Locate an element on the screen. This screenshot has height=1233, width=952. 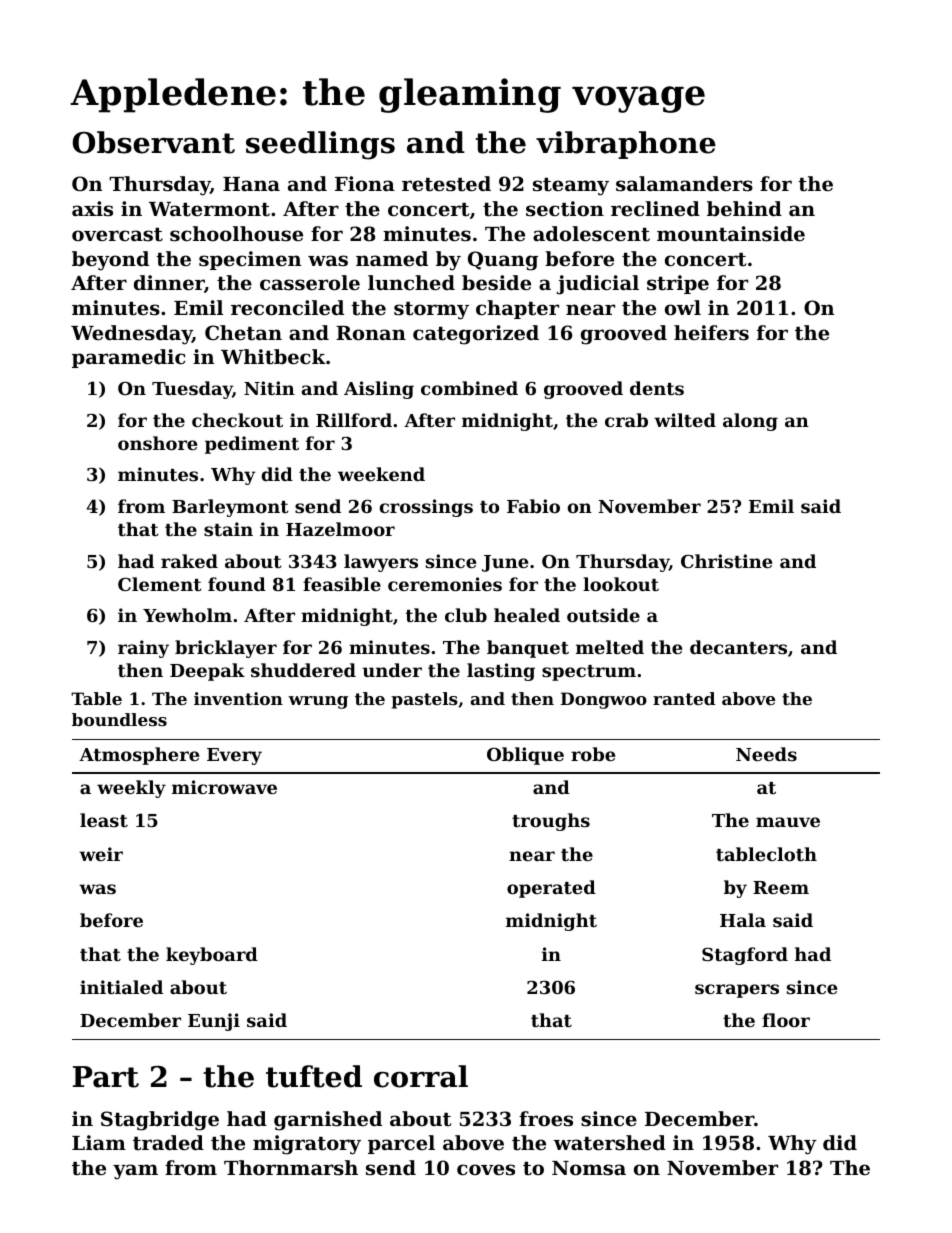
Needs is located at coordinates (766, 754).
